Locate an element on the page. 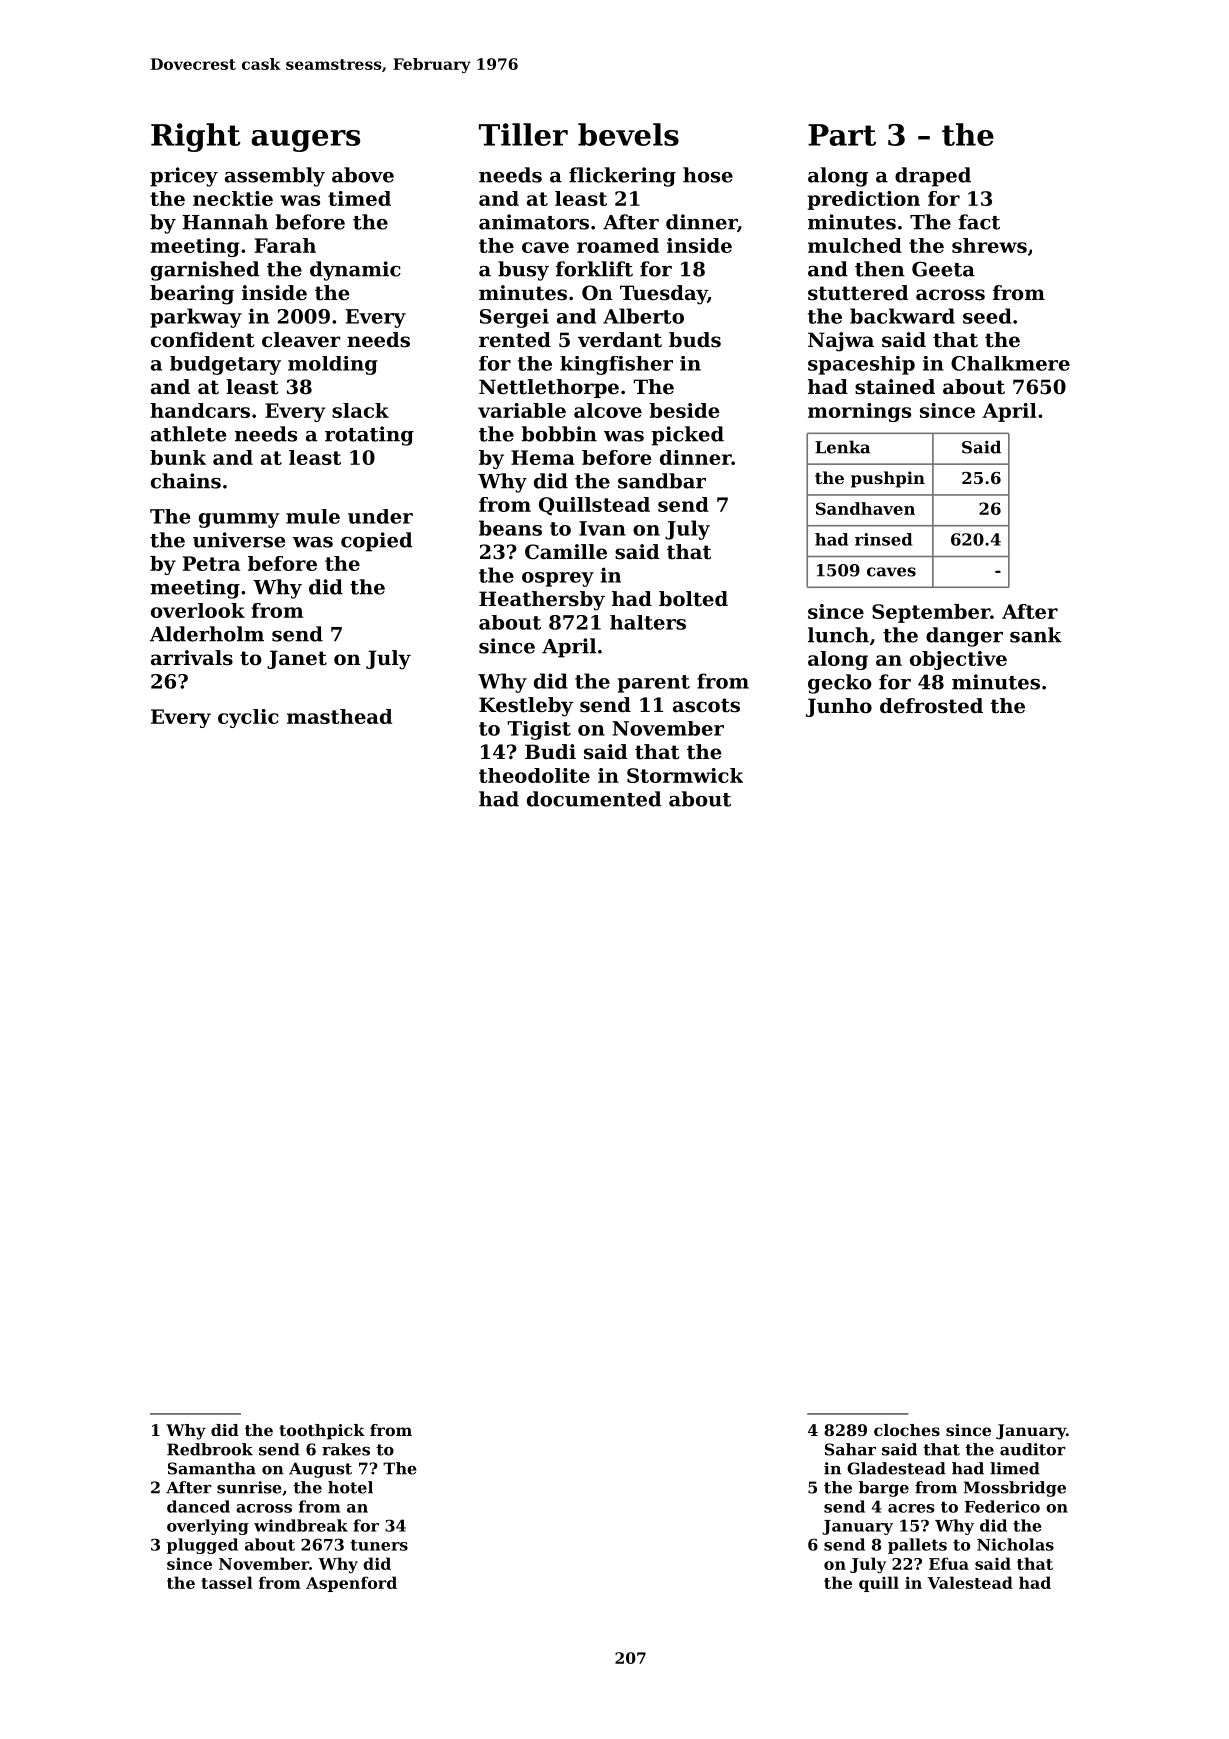 The height and width of the document is (1739, 1229). bevels is located at coordinates (628, 134).
